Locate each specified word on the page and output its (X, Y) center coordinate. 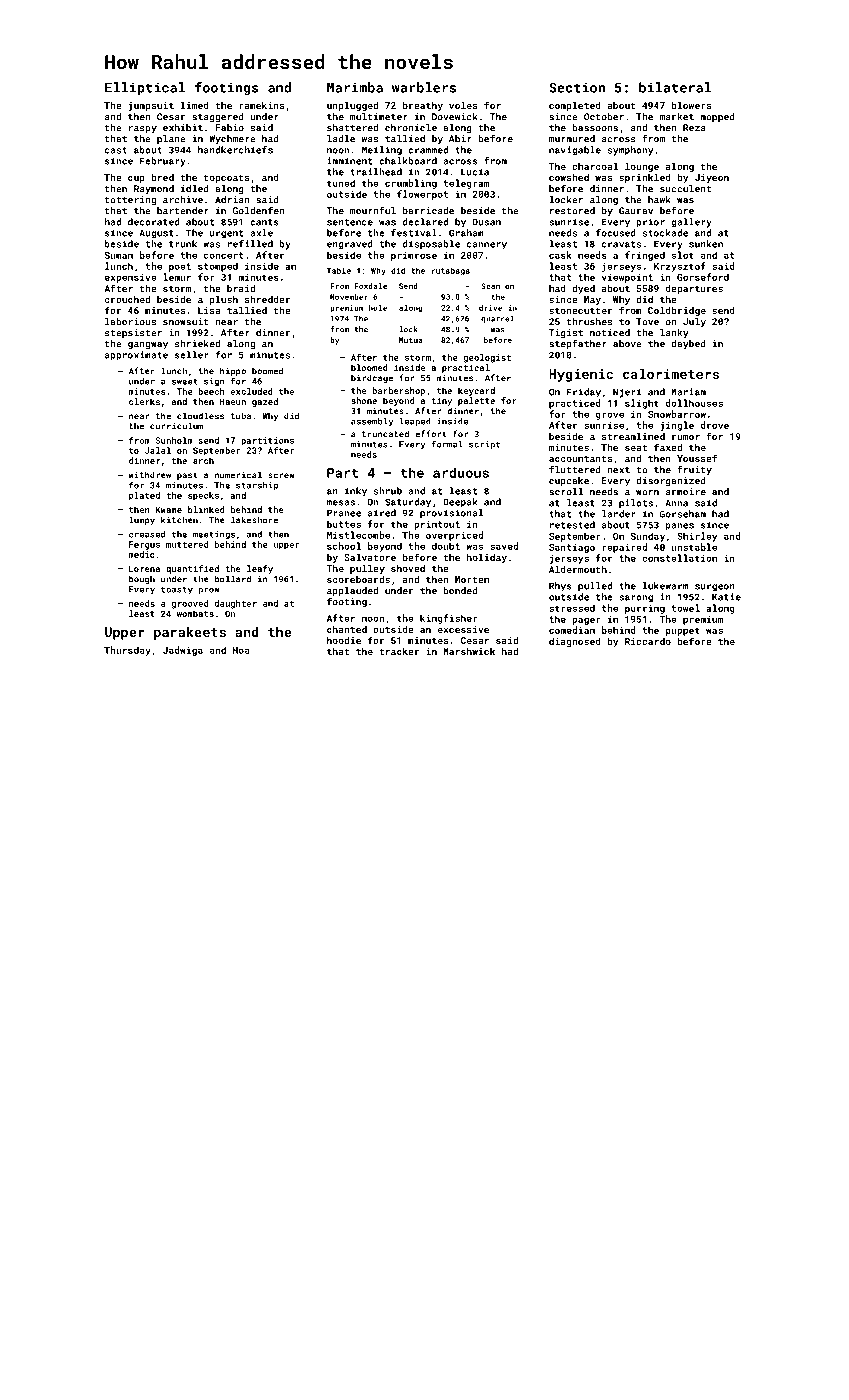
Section (577, 87)
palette (476, 401)
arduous (461, 472)
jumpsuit (151, 106)
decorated (154, 222)
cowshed (569, 177)
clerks (144, 401)
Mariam (688, 392)
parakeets (190, 633)
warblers (424, 87)
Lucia (475, 172)
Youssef (697, 458)
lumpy (142, 520)
